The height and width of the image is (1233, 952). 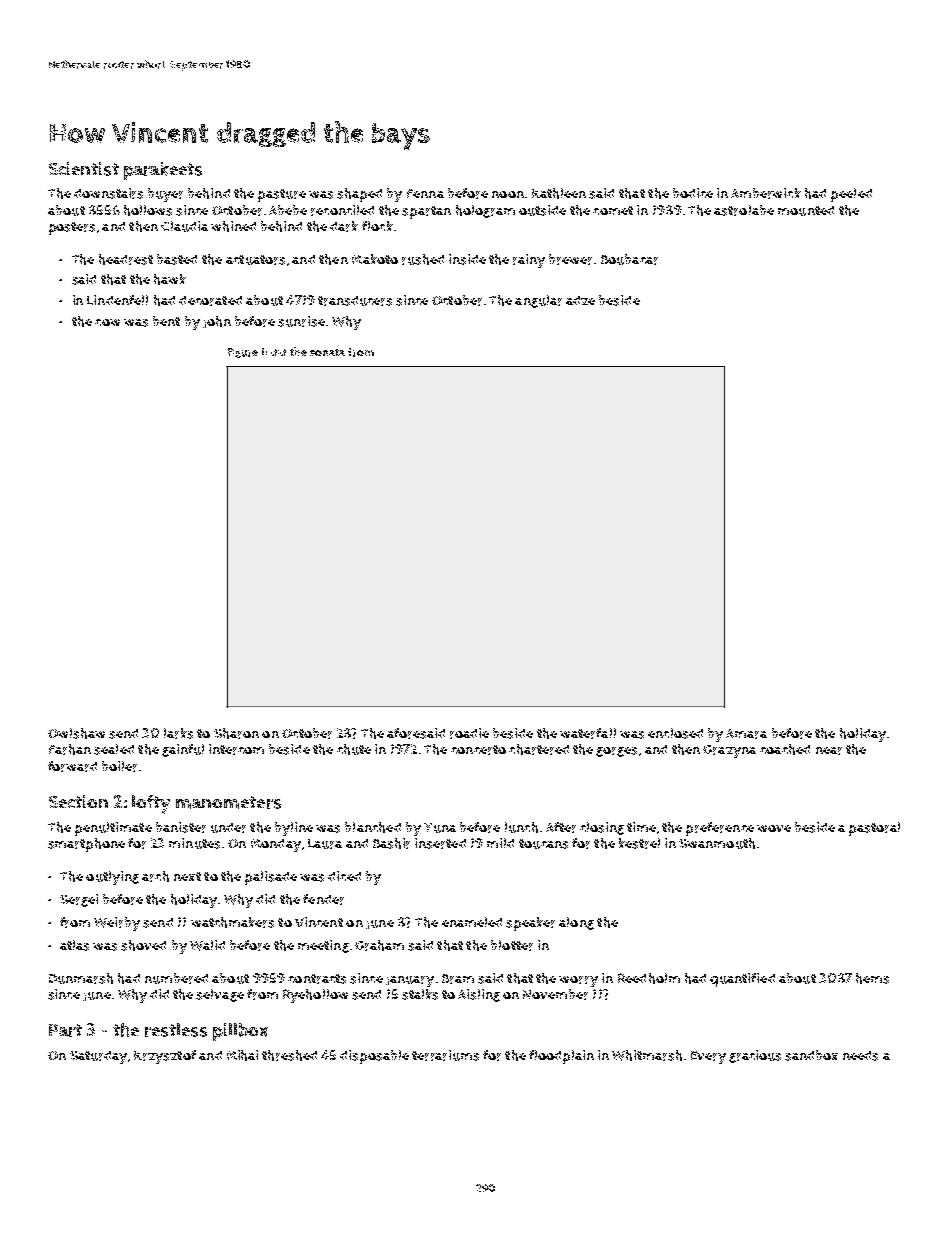 What do you see at coordinates (178, 733) in the image?
I see `larks` at bounding box center [178, 733].
